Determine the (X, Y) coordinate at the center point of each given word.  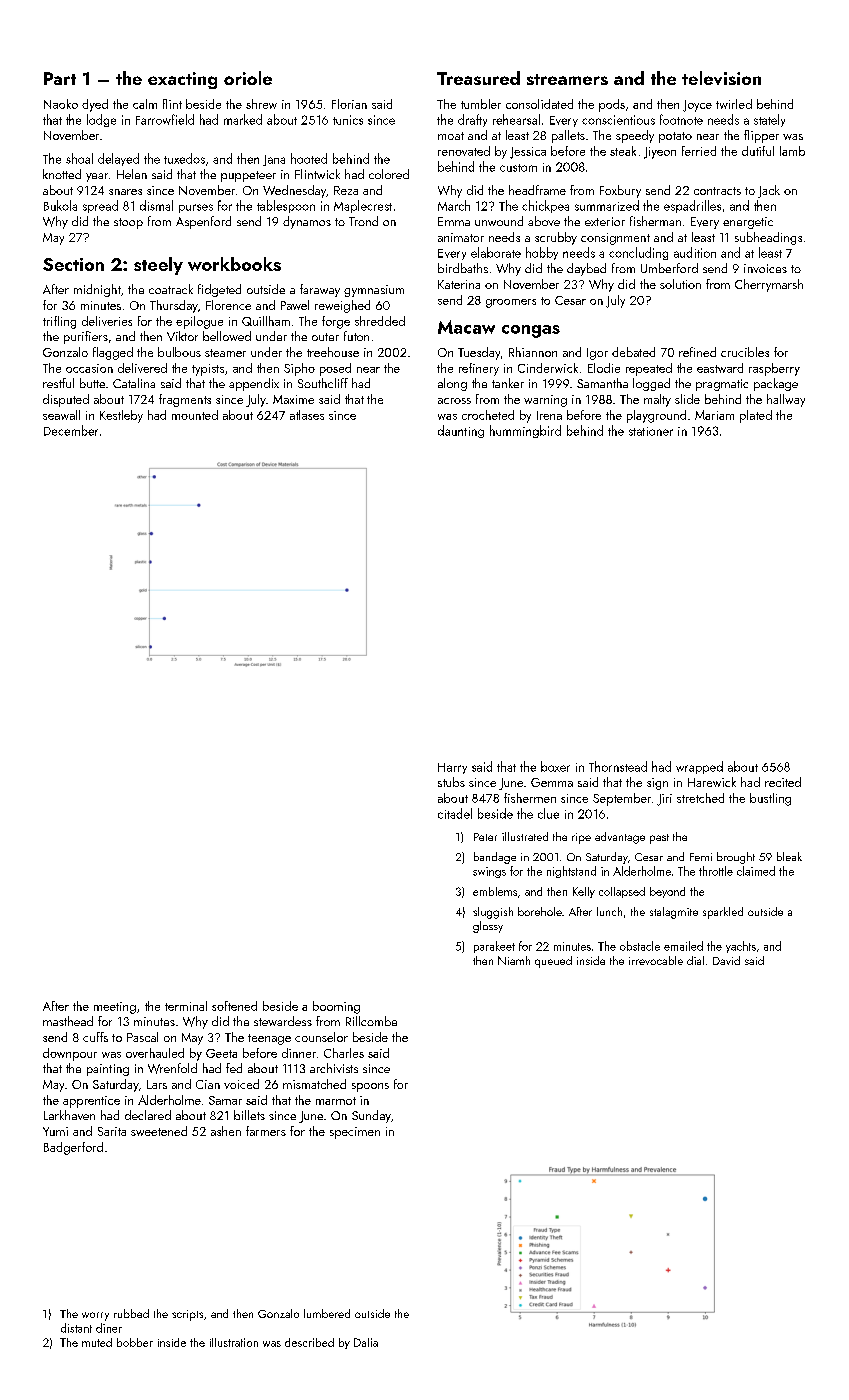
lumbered (327, 1313)
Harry (452, 768)
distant (76, 1328)
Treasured (478, 78)
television (721, 78)
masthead (68, 1021)
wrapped (699, 767)
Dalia (366, 1342)
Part (60, 78)
